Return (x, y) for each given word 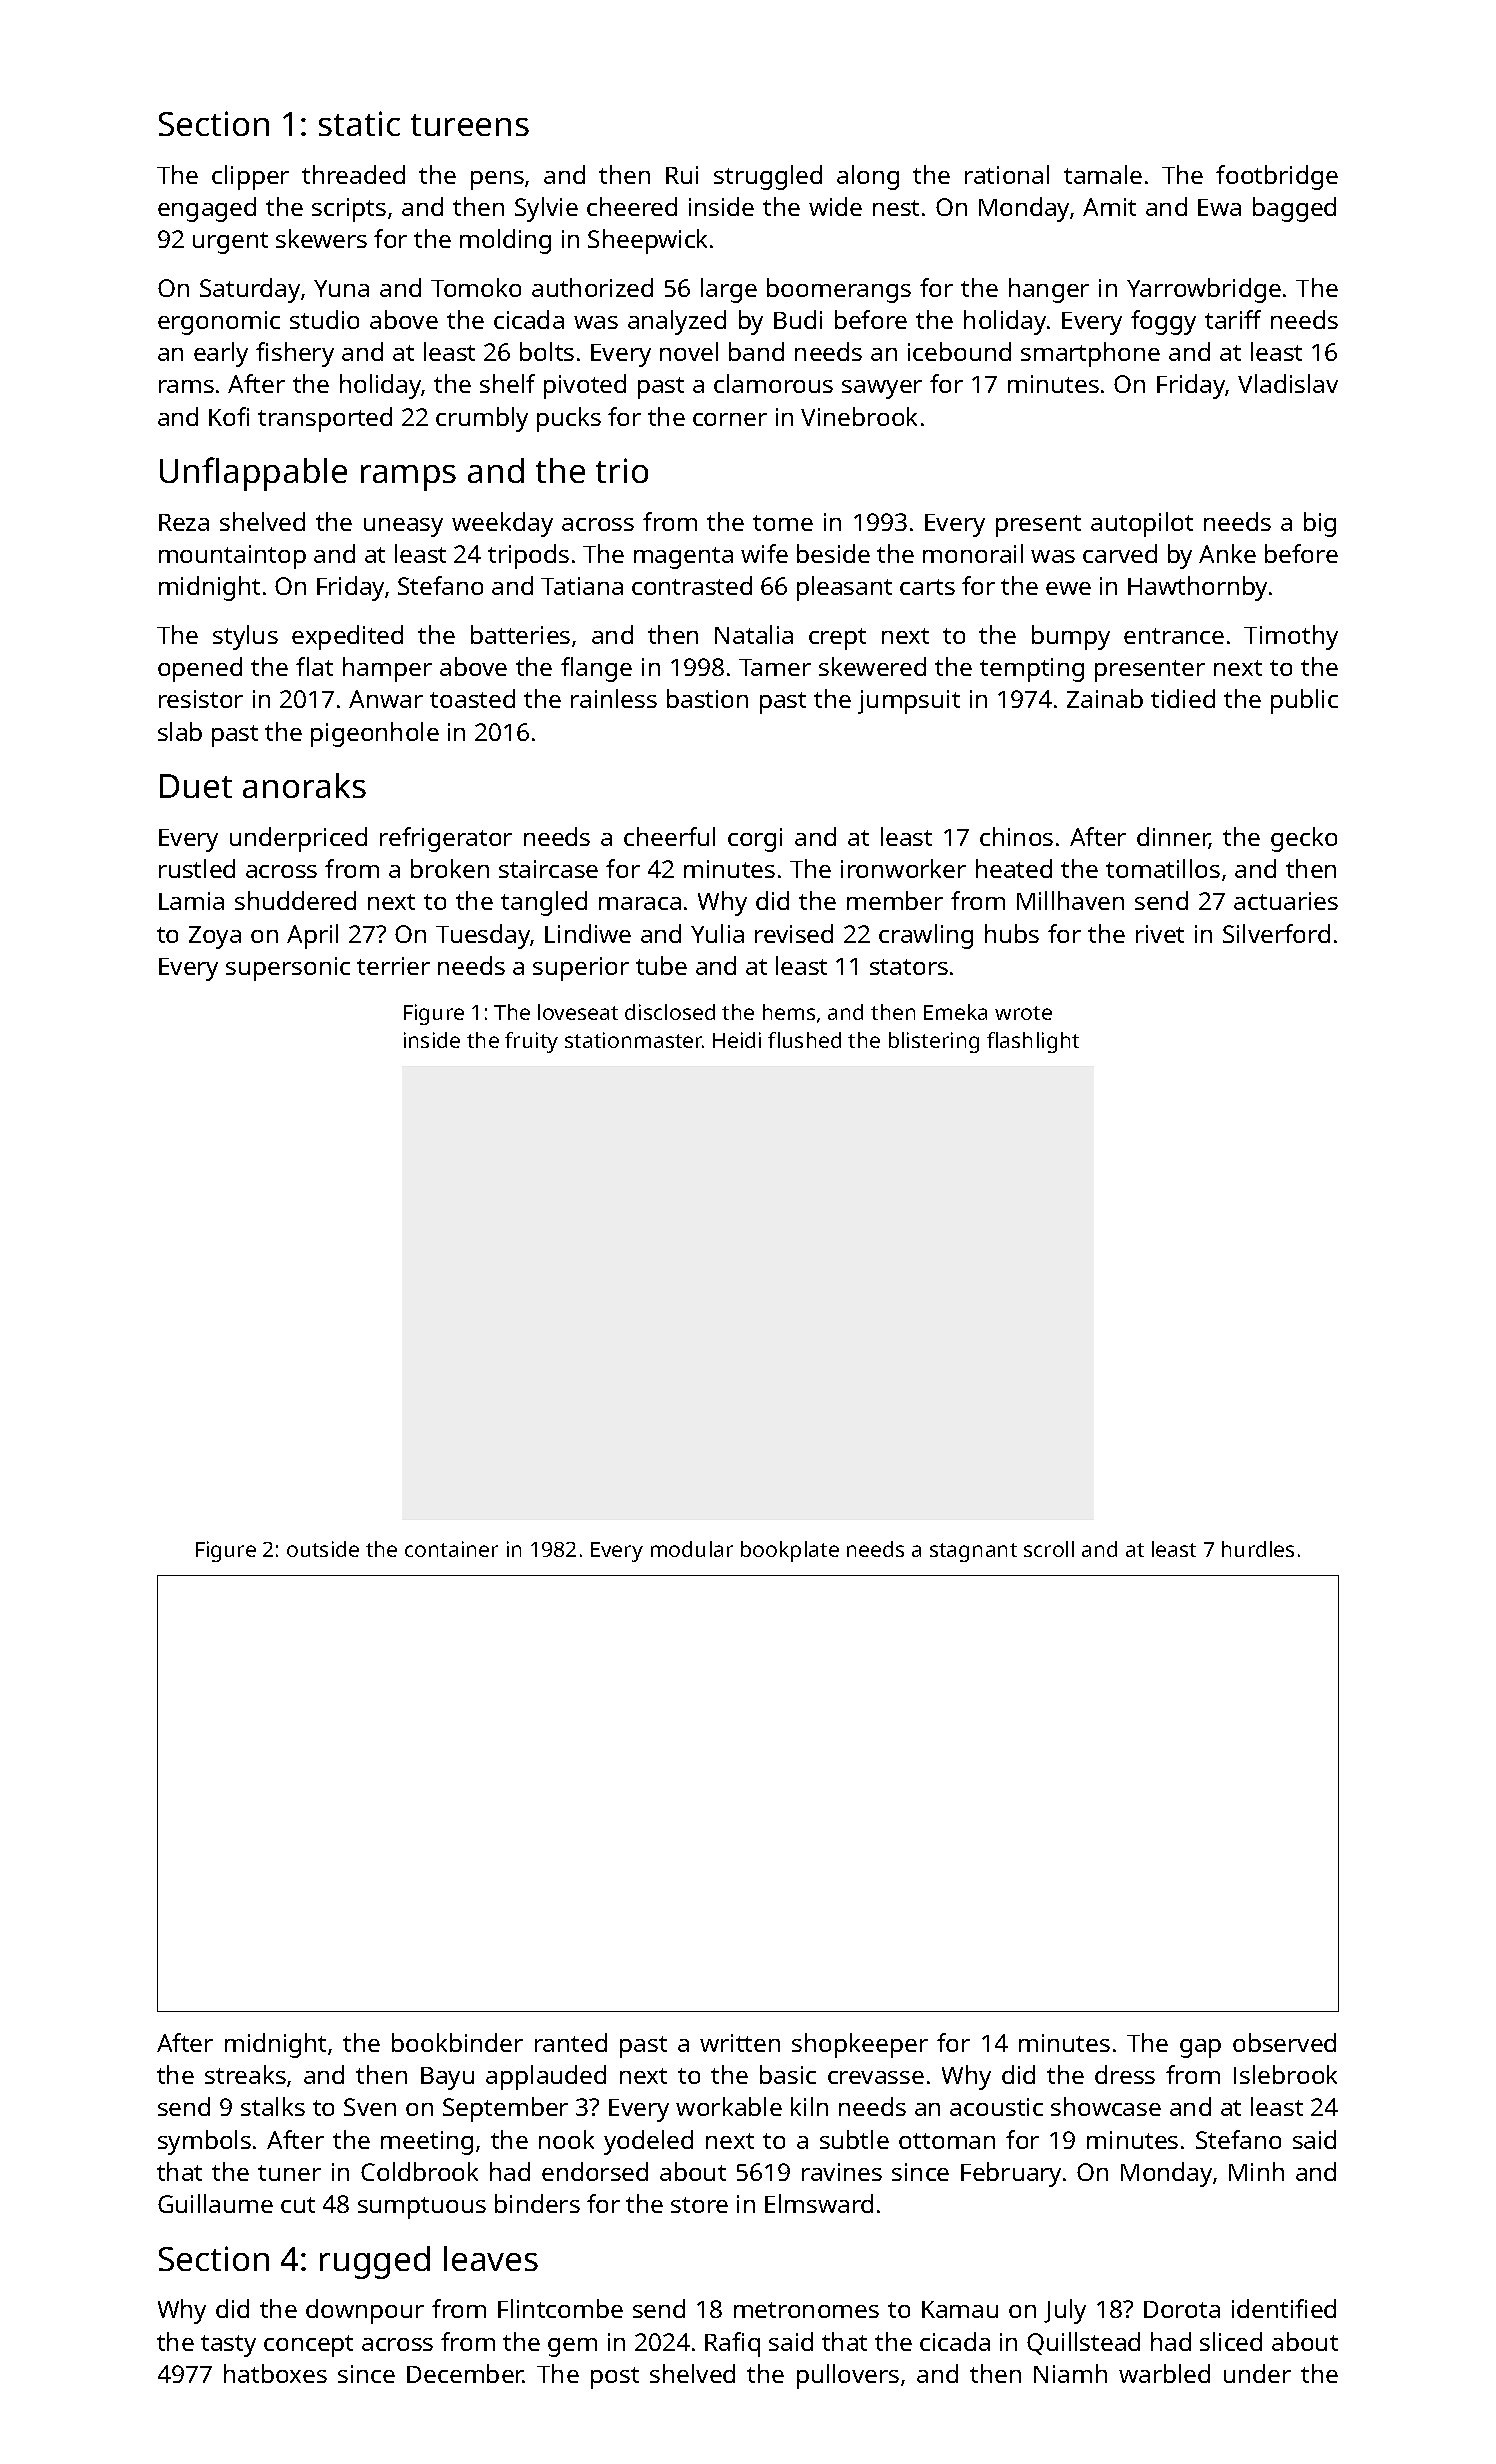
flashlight (1033, 1042)
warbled (1164, 2373)
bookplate (790, 1551)
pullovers (848, 2376)
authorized (592, 287)
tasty (228, 2346)
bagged (1294, 209)
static (359, 123)
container (451, 1549)
